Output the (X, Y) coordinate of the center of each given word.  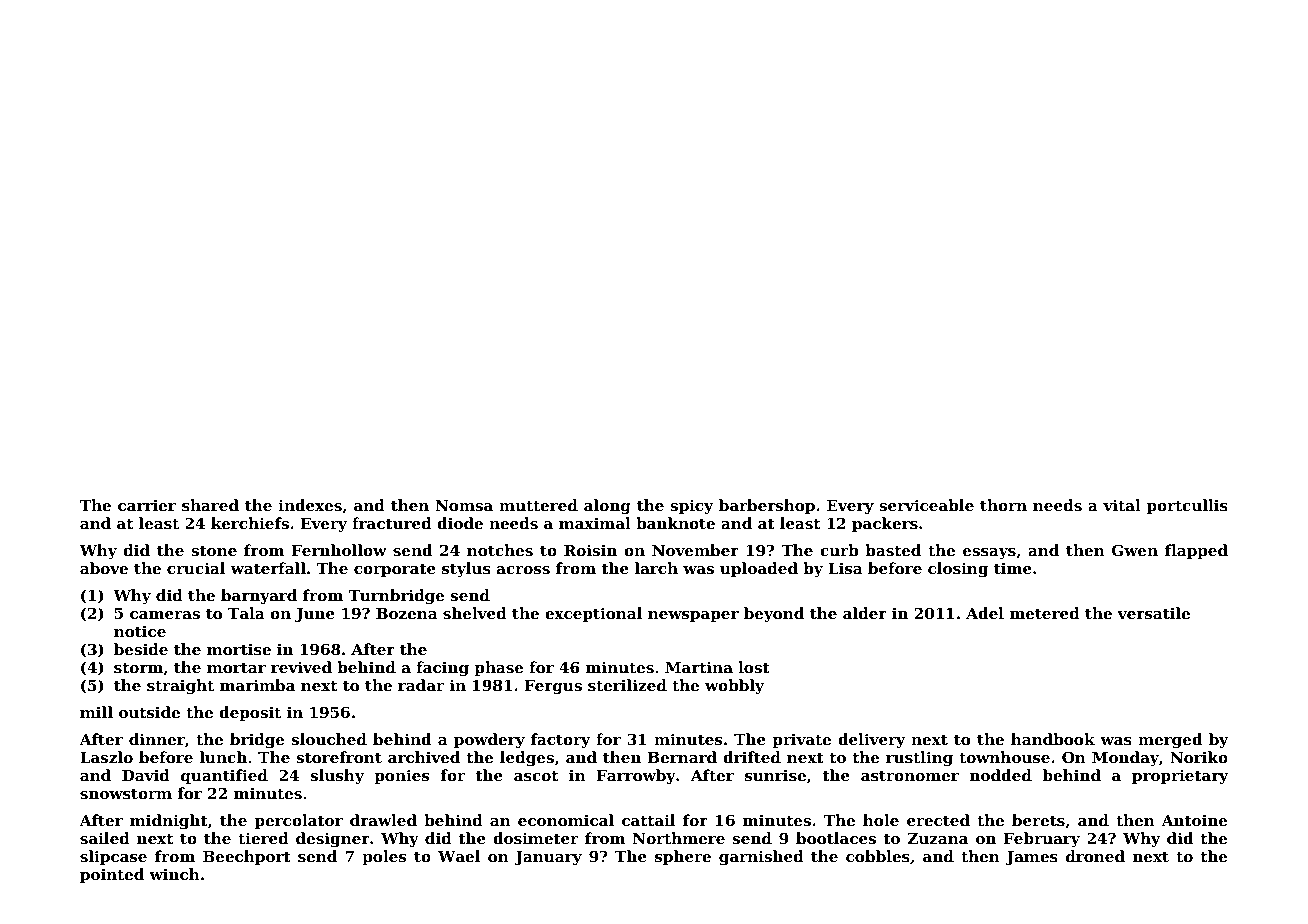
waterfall (268, 568)
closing (958, 570)
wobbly (734, 687)
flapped (1196, 551)
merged (1170, 741)
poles (384, 857)
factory (561, 741)
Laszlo (106, 757)
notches (500, 550)
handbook (1053, 739)
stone (214, 551)
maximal (595, 523)
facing (442, 669)
